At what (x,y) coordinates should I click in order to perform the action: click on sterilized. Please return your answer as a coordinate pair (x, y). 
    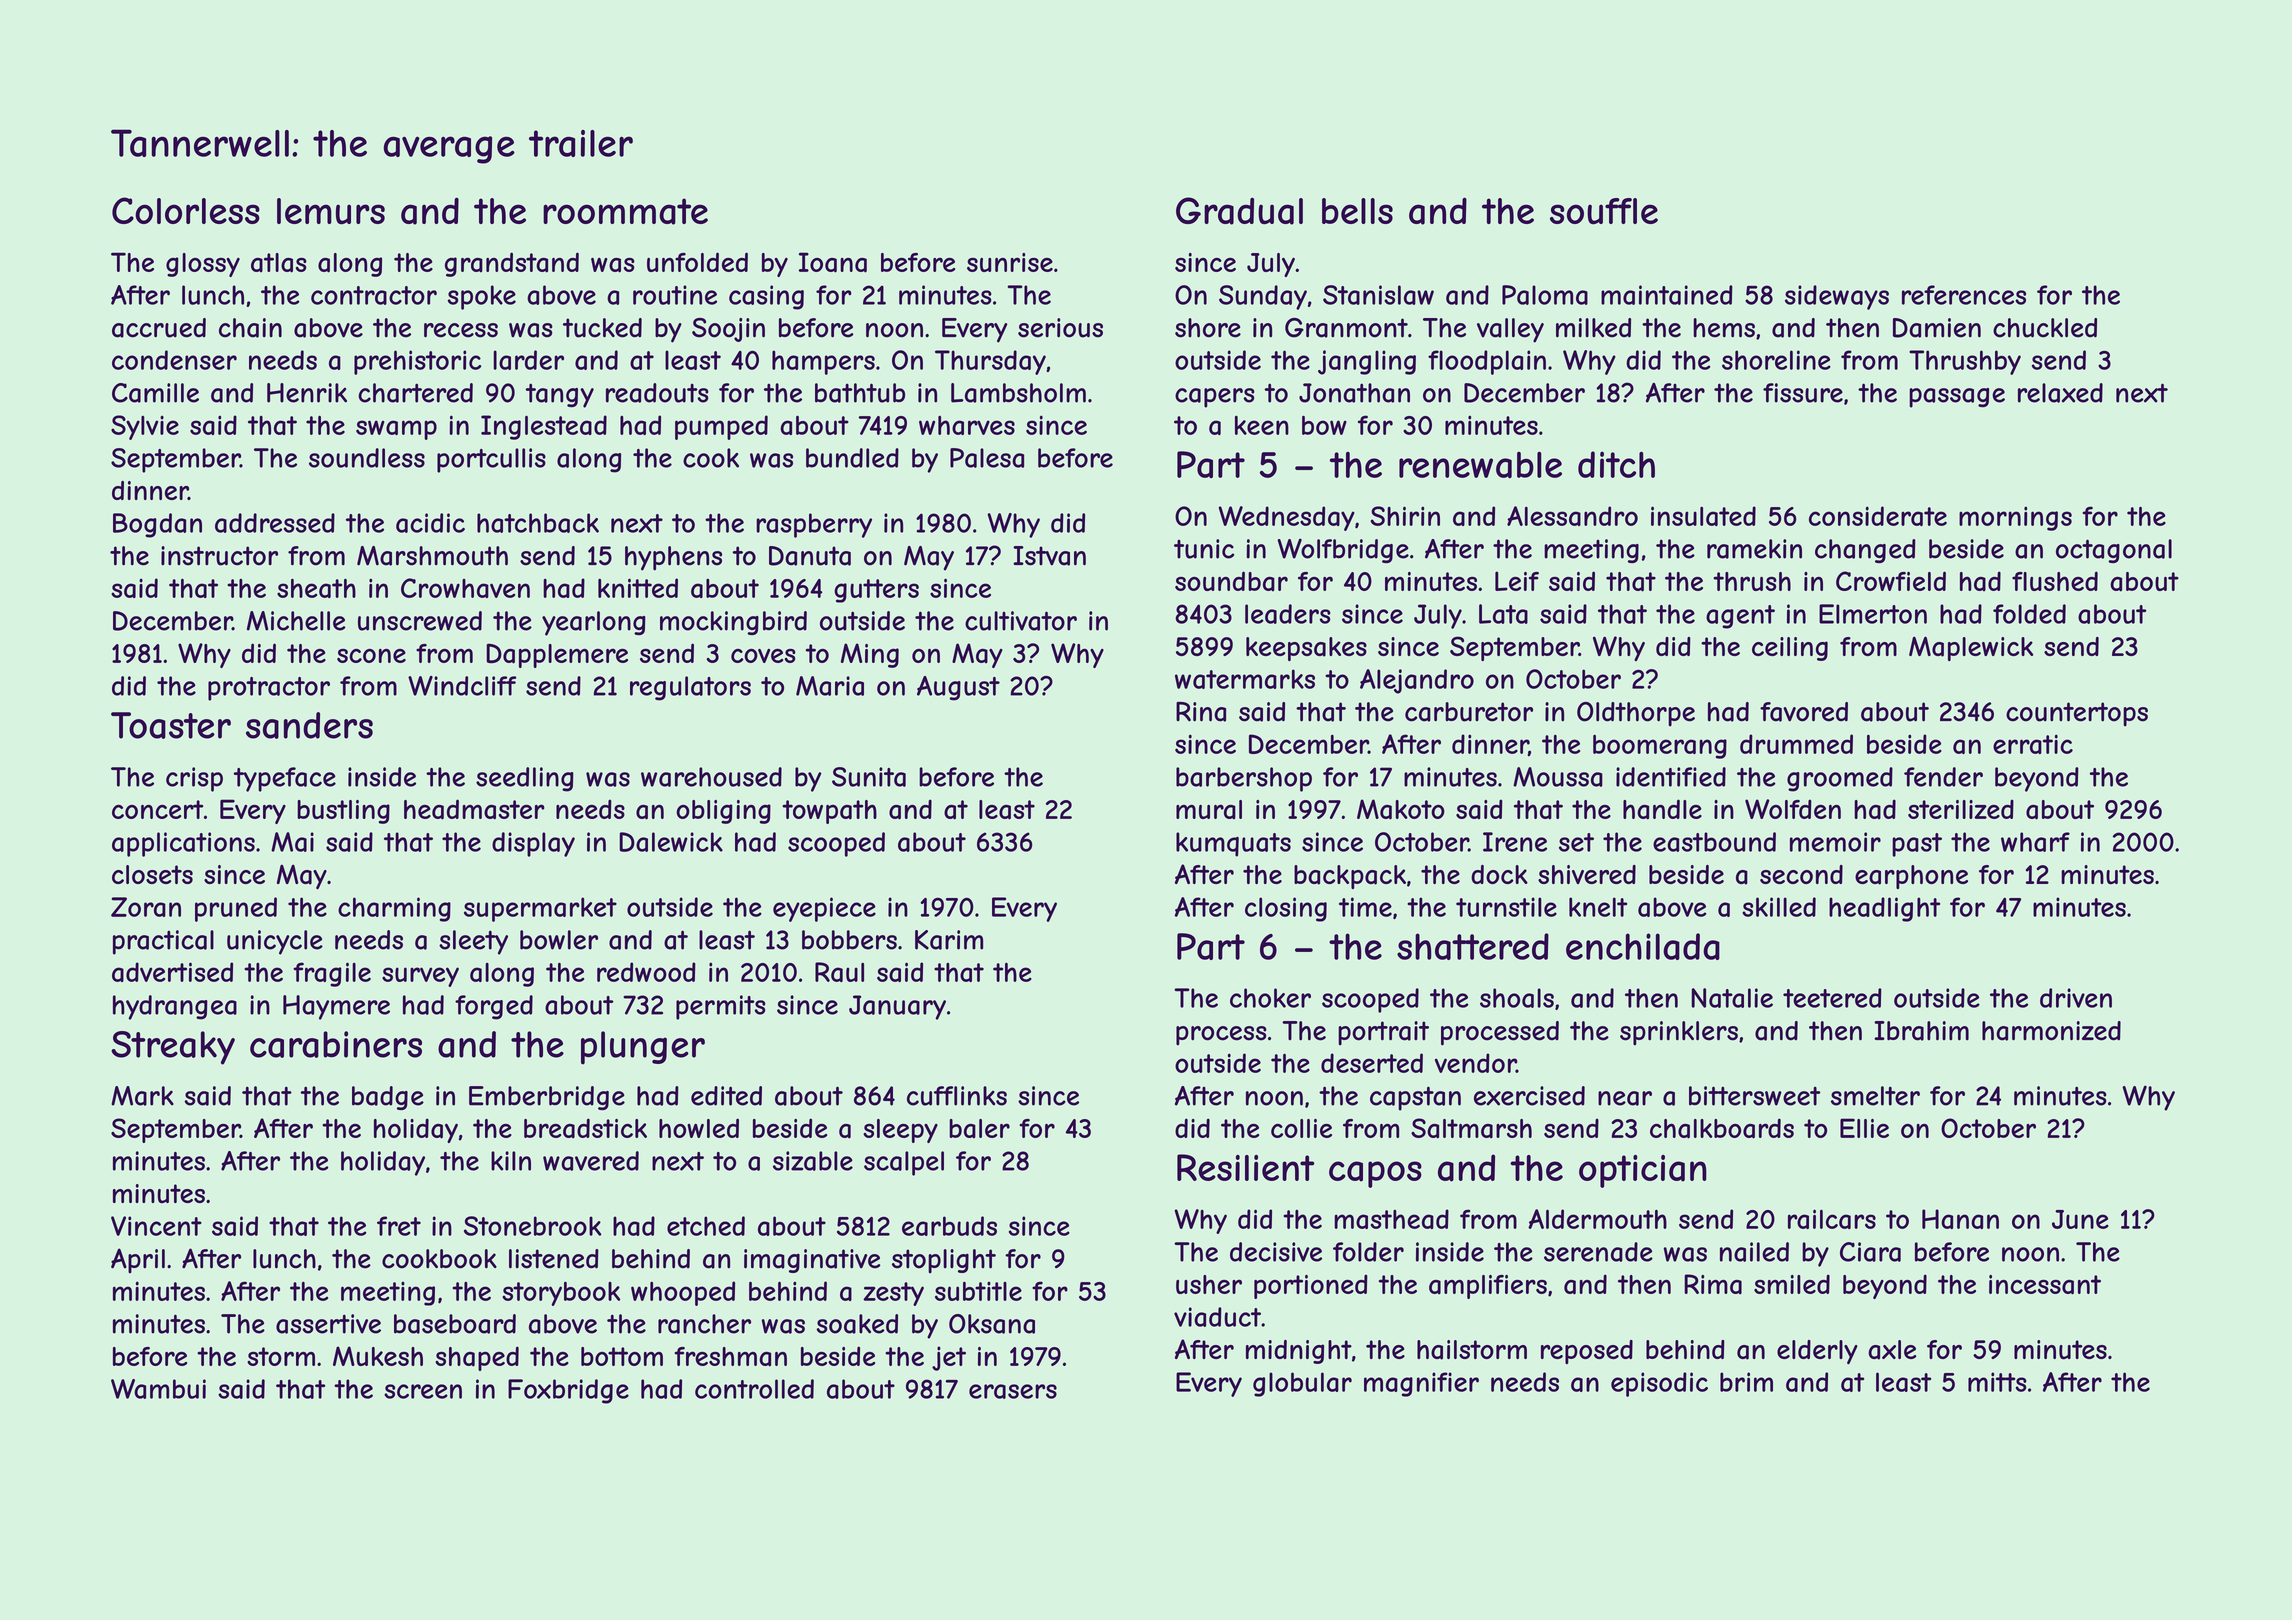
    Looking at the image, I should click on (1961, 809).
